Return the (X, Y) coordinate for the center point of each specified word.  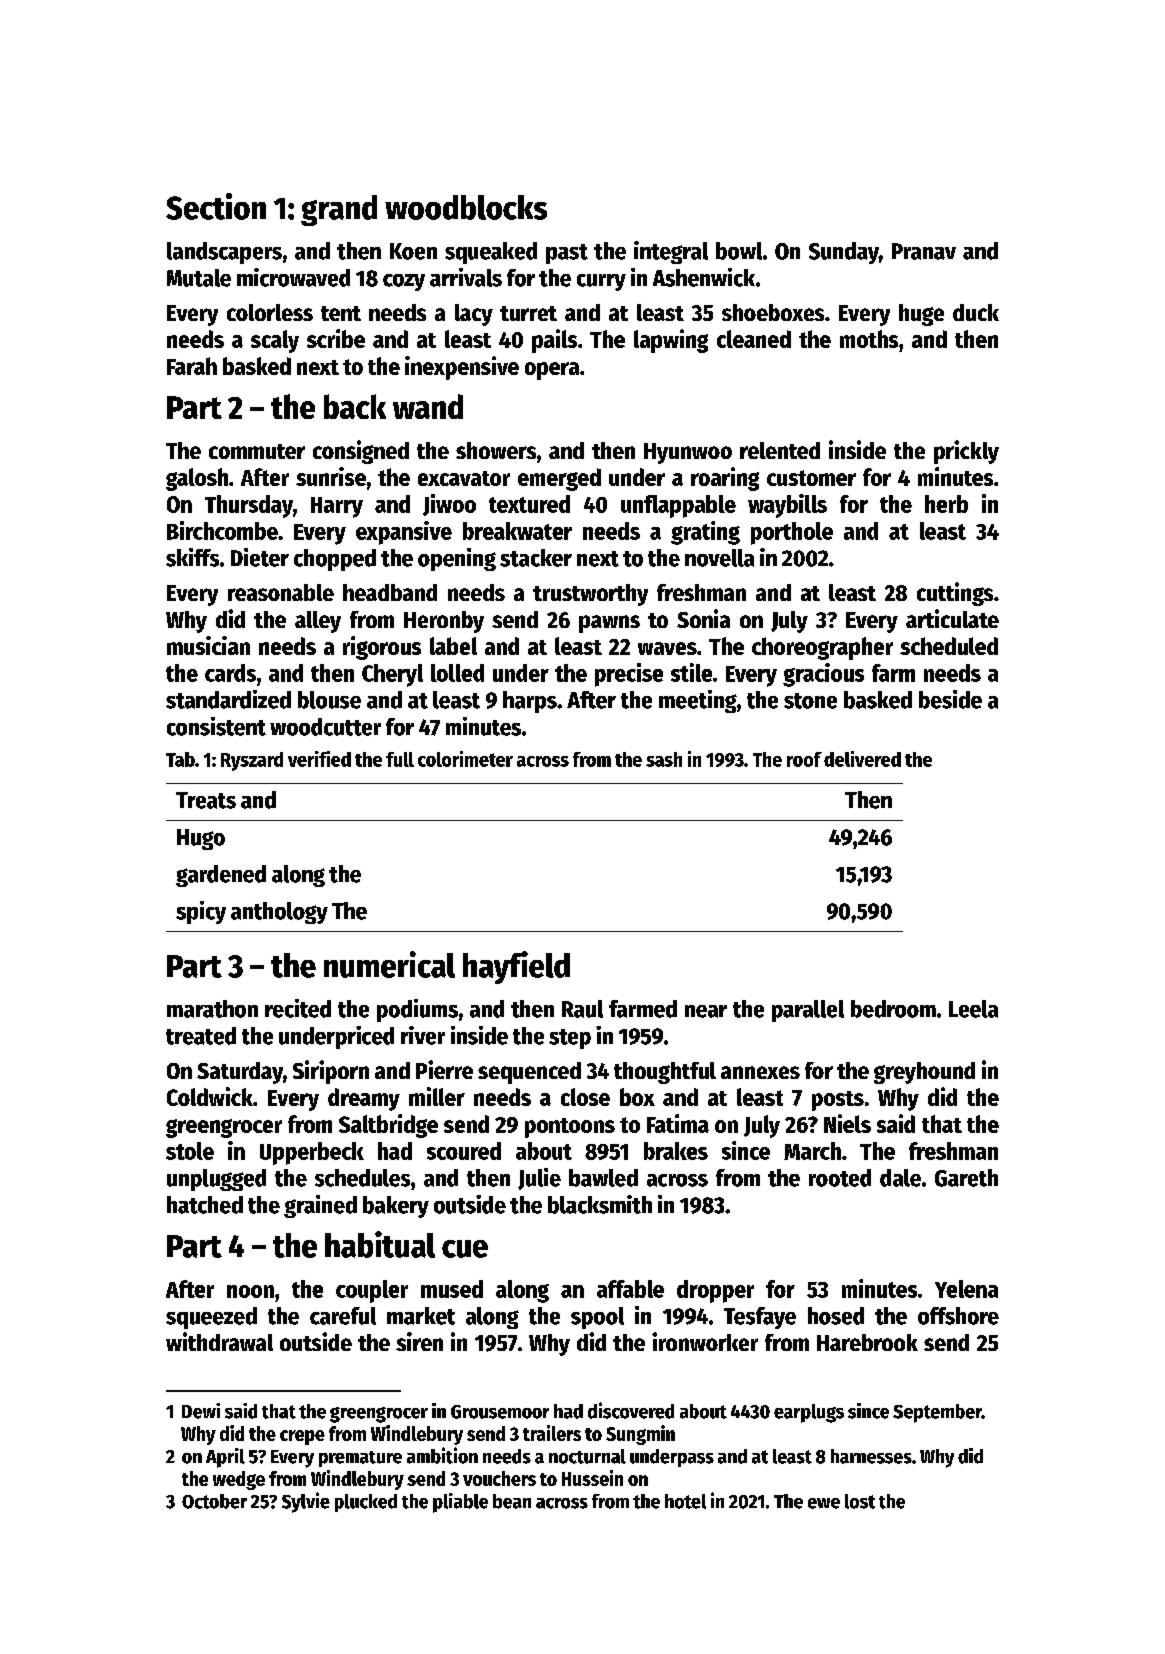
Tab (180, 759)
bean (512, 1501)
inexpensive (462, 368)
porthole (792, 533)
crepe (302, 1437)
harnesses (871, 1456)
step (570, 1039)
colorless (270, 312)
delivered (862, 759)
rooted (840, 1178)
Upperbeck (312, 1153)
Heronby (444, 622)
